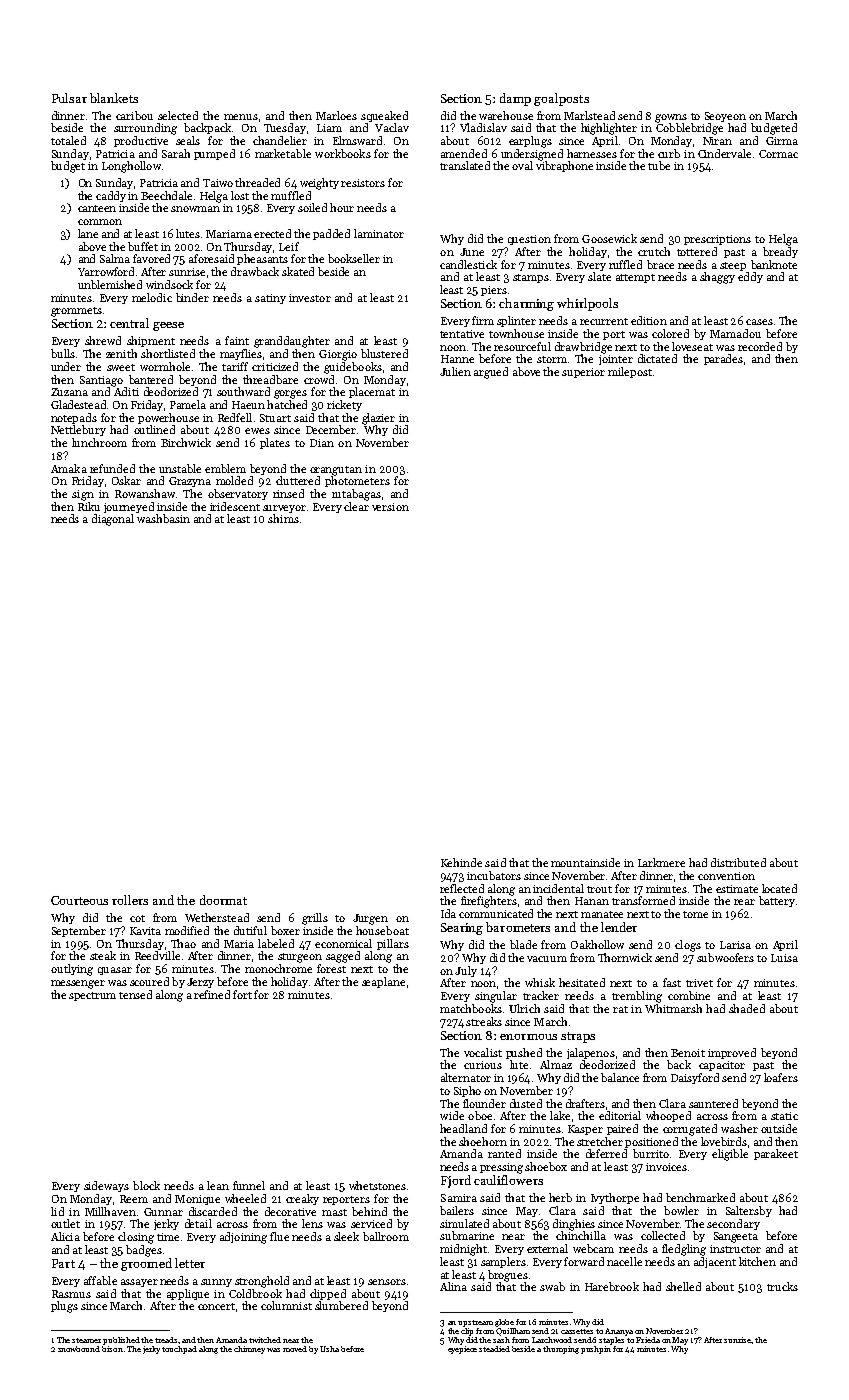 The image size is (849, 1400). What do you see at coordinates (724, 1141) in the document?
I see `lovebirds` at bounding box center [724, 1141].
